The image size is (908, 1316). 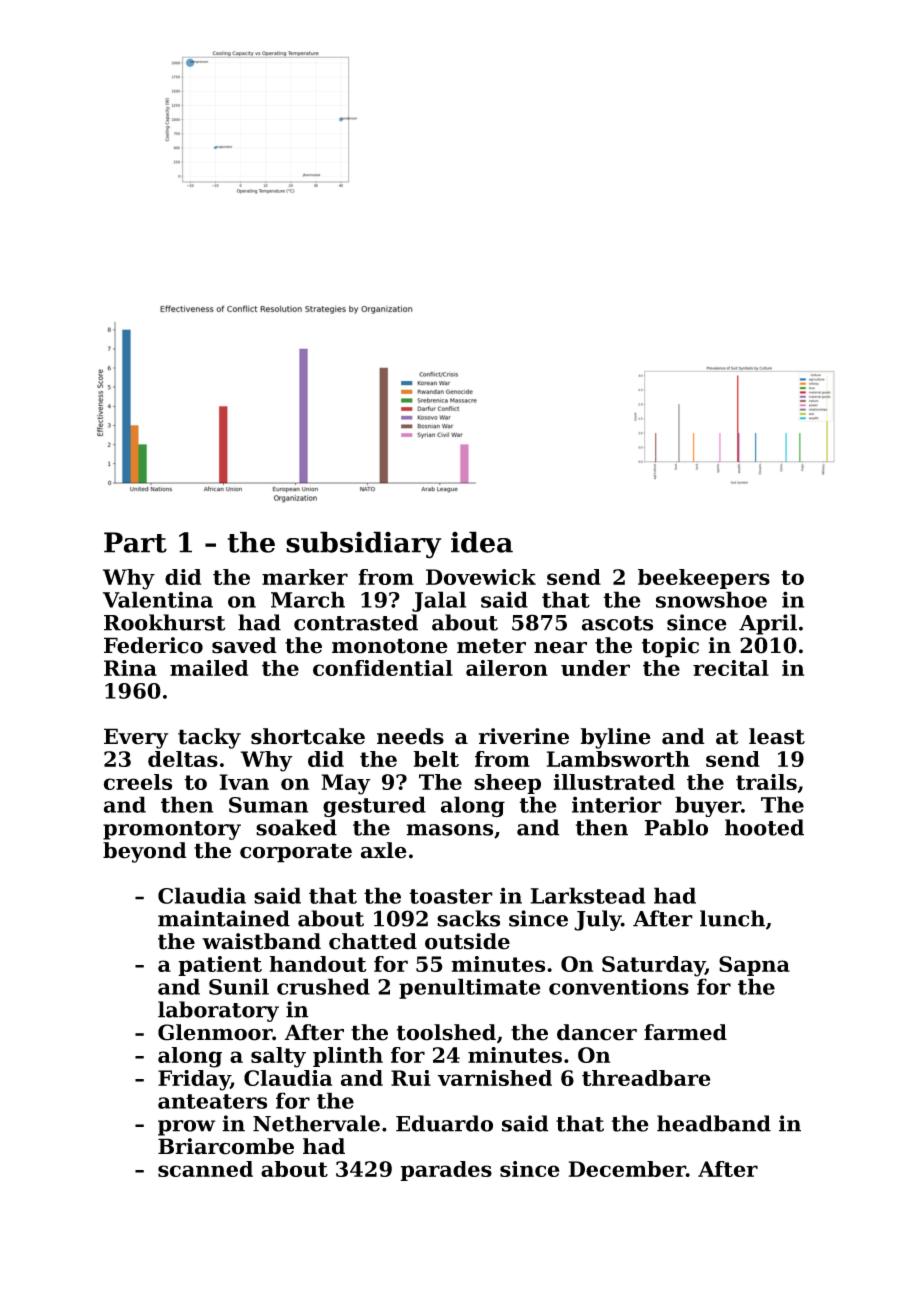 What do you see at coordinates (158, 599) in the screenshot?
I see `Valentina` at bounding box center [158, 599].
